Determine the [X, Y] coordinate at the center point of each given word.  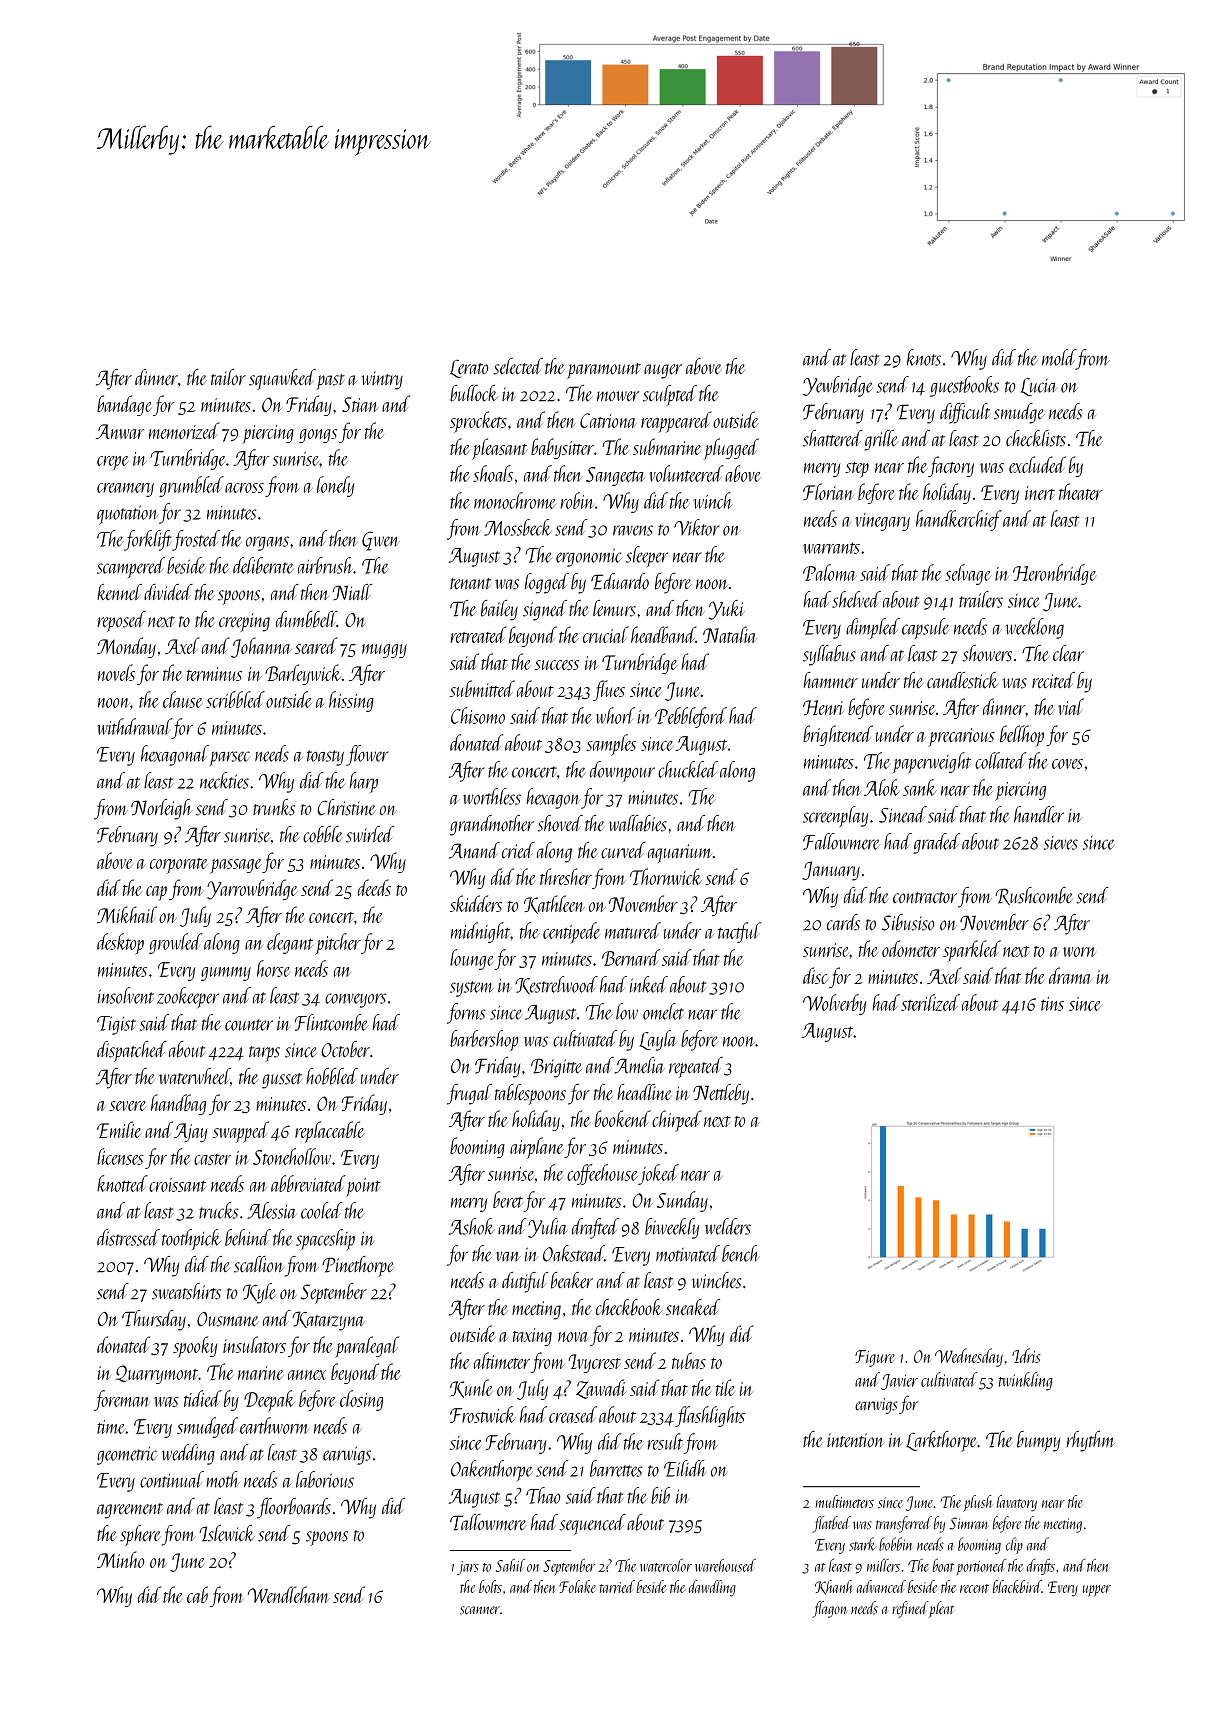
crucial [606, 634]
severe [127, 1106]
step [857, 470]
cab [197, 1594]
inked [649, 984]
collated [1000, 760]
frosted [196, 540]
